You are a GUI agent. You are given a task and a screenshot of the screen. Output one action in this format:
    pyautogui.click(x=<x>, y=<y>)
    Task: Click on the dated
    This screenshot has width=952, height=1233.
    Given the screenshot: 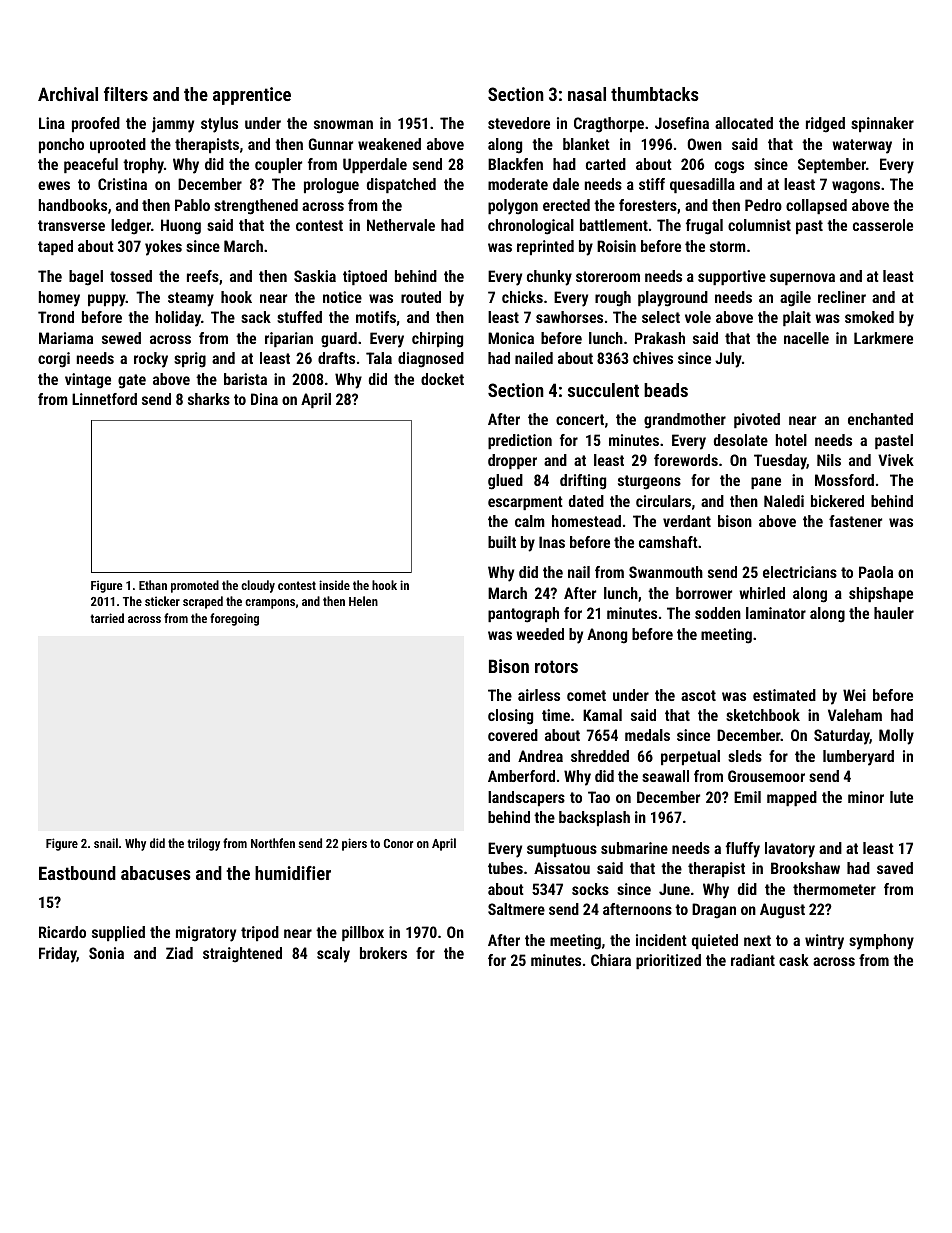 What is the action you would take?
    pyautogui.click(x=586, y=501)
